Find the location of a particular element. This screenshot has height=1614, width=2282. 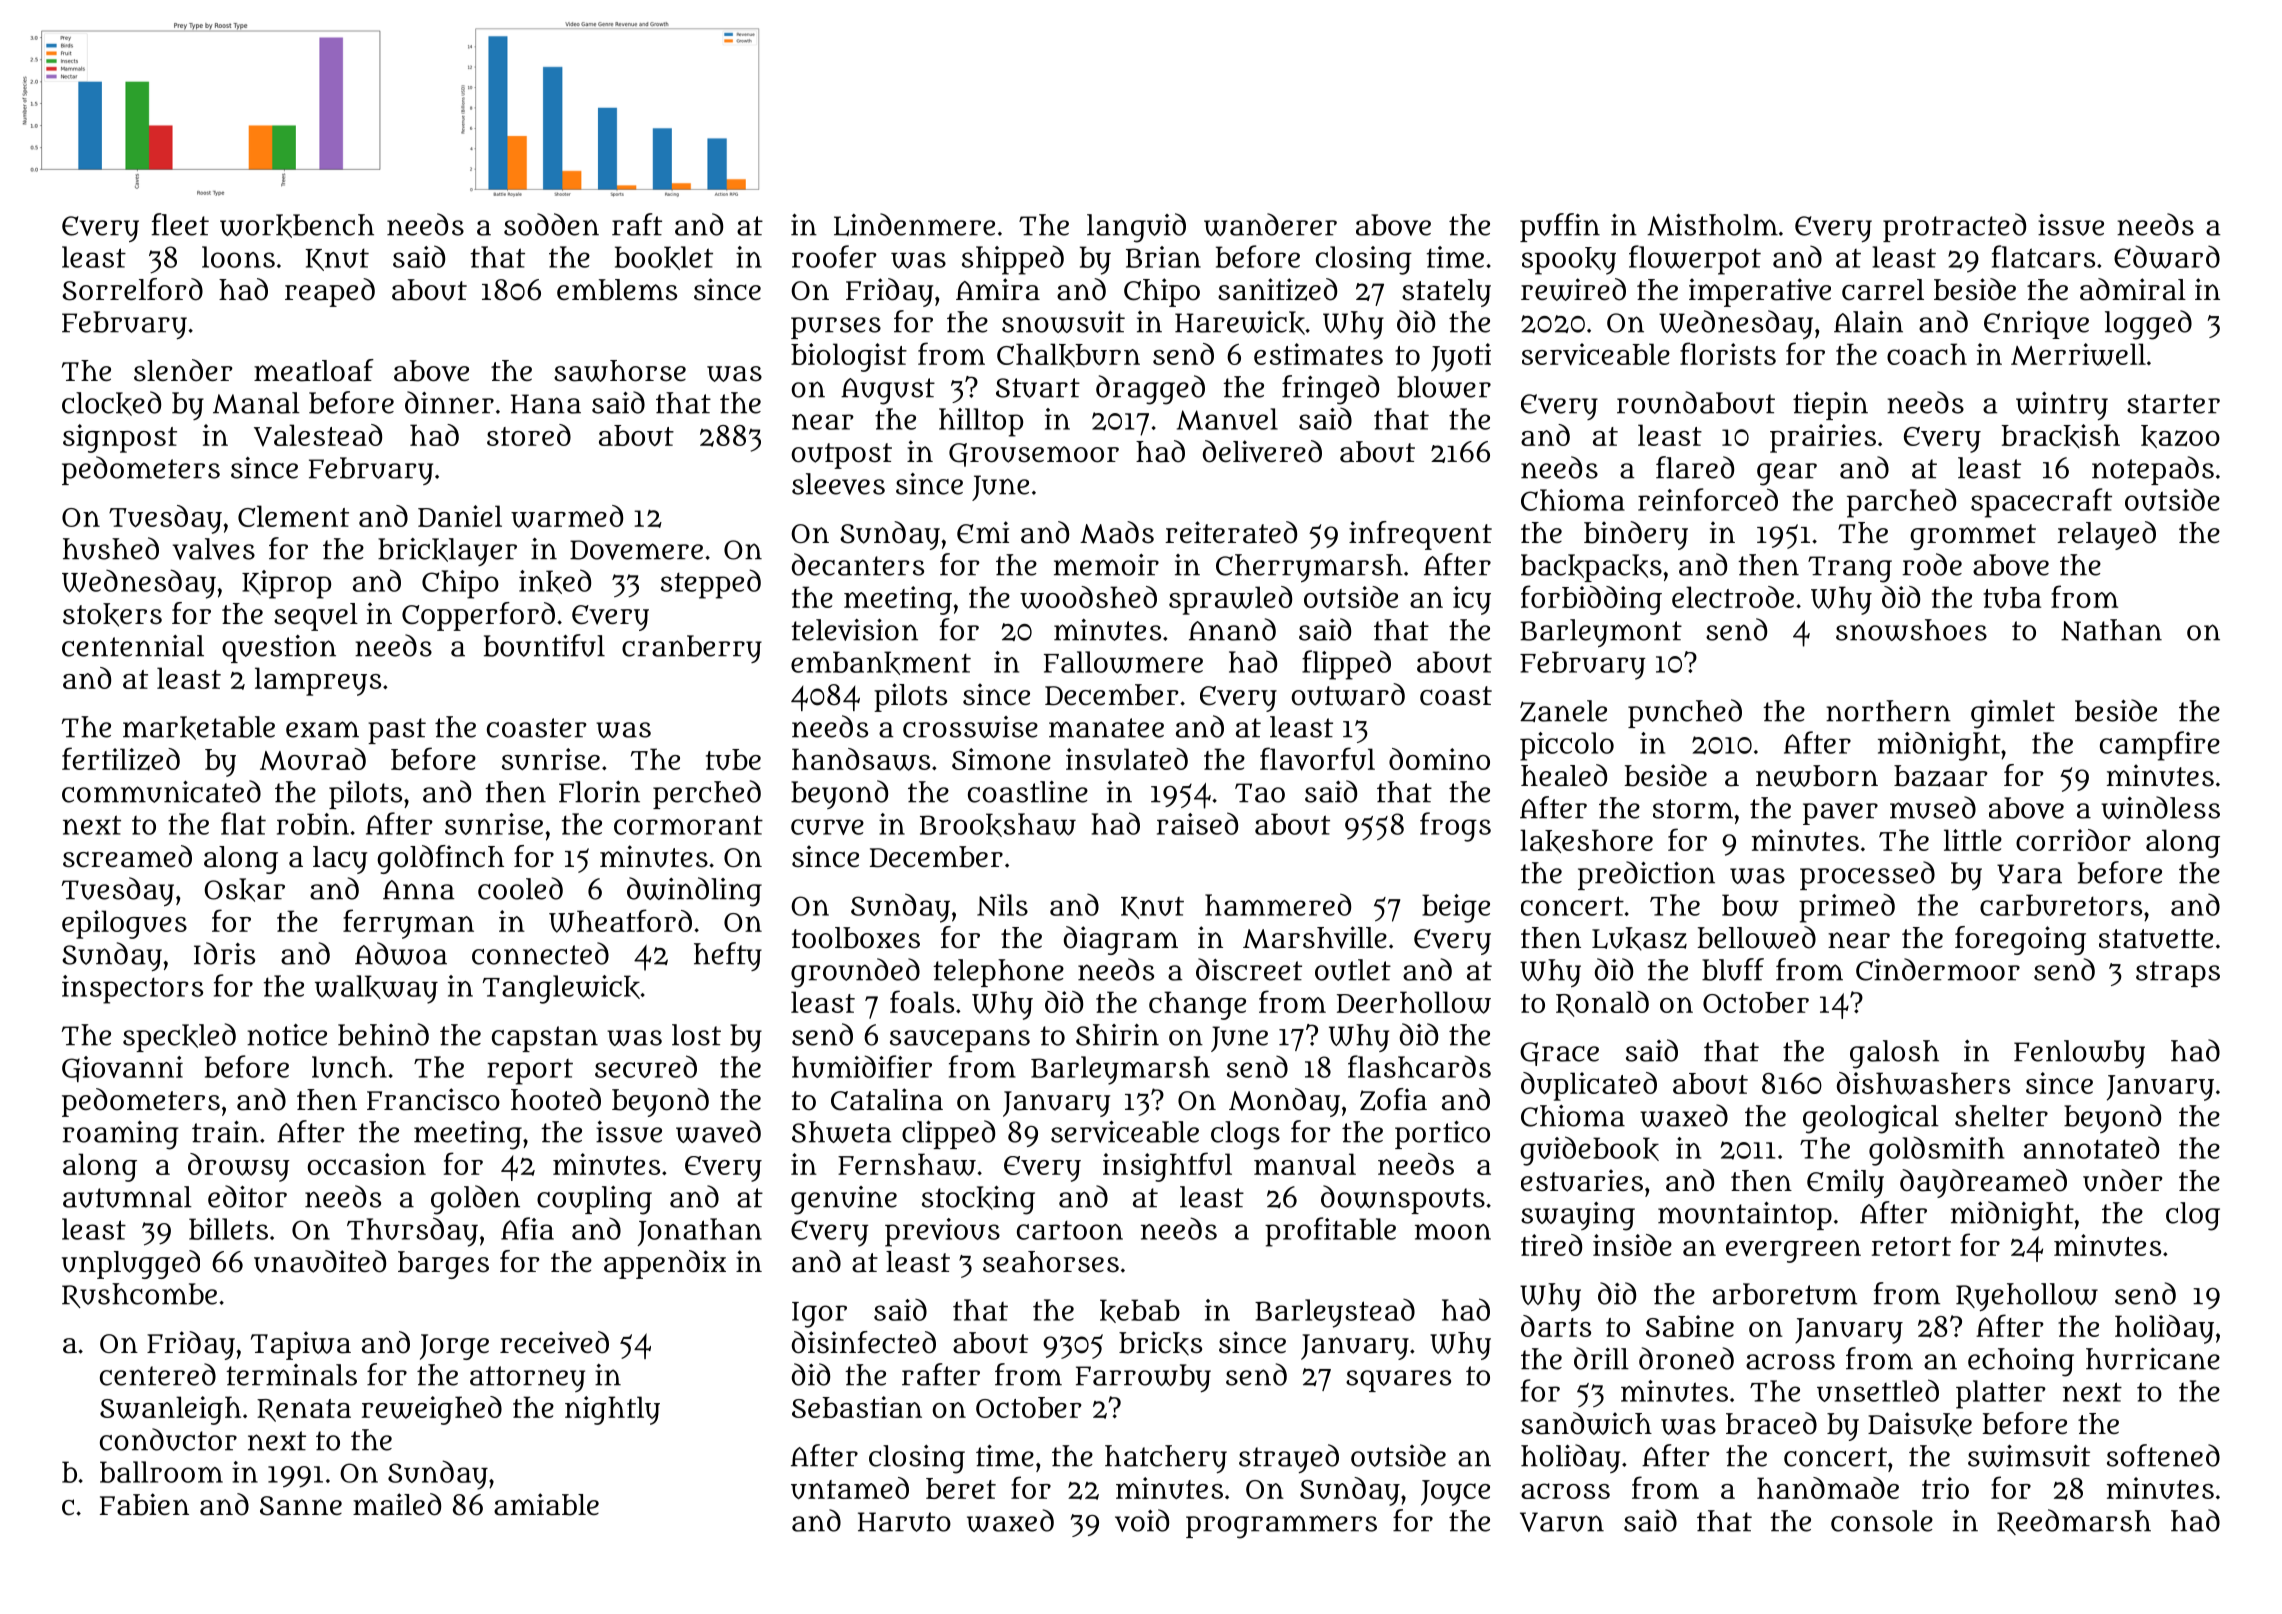

crosswise is located at coordinates (970, 727).
